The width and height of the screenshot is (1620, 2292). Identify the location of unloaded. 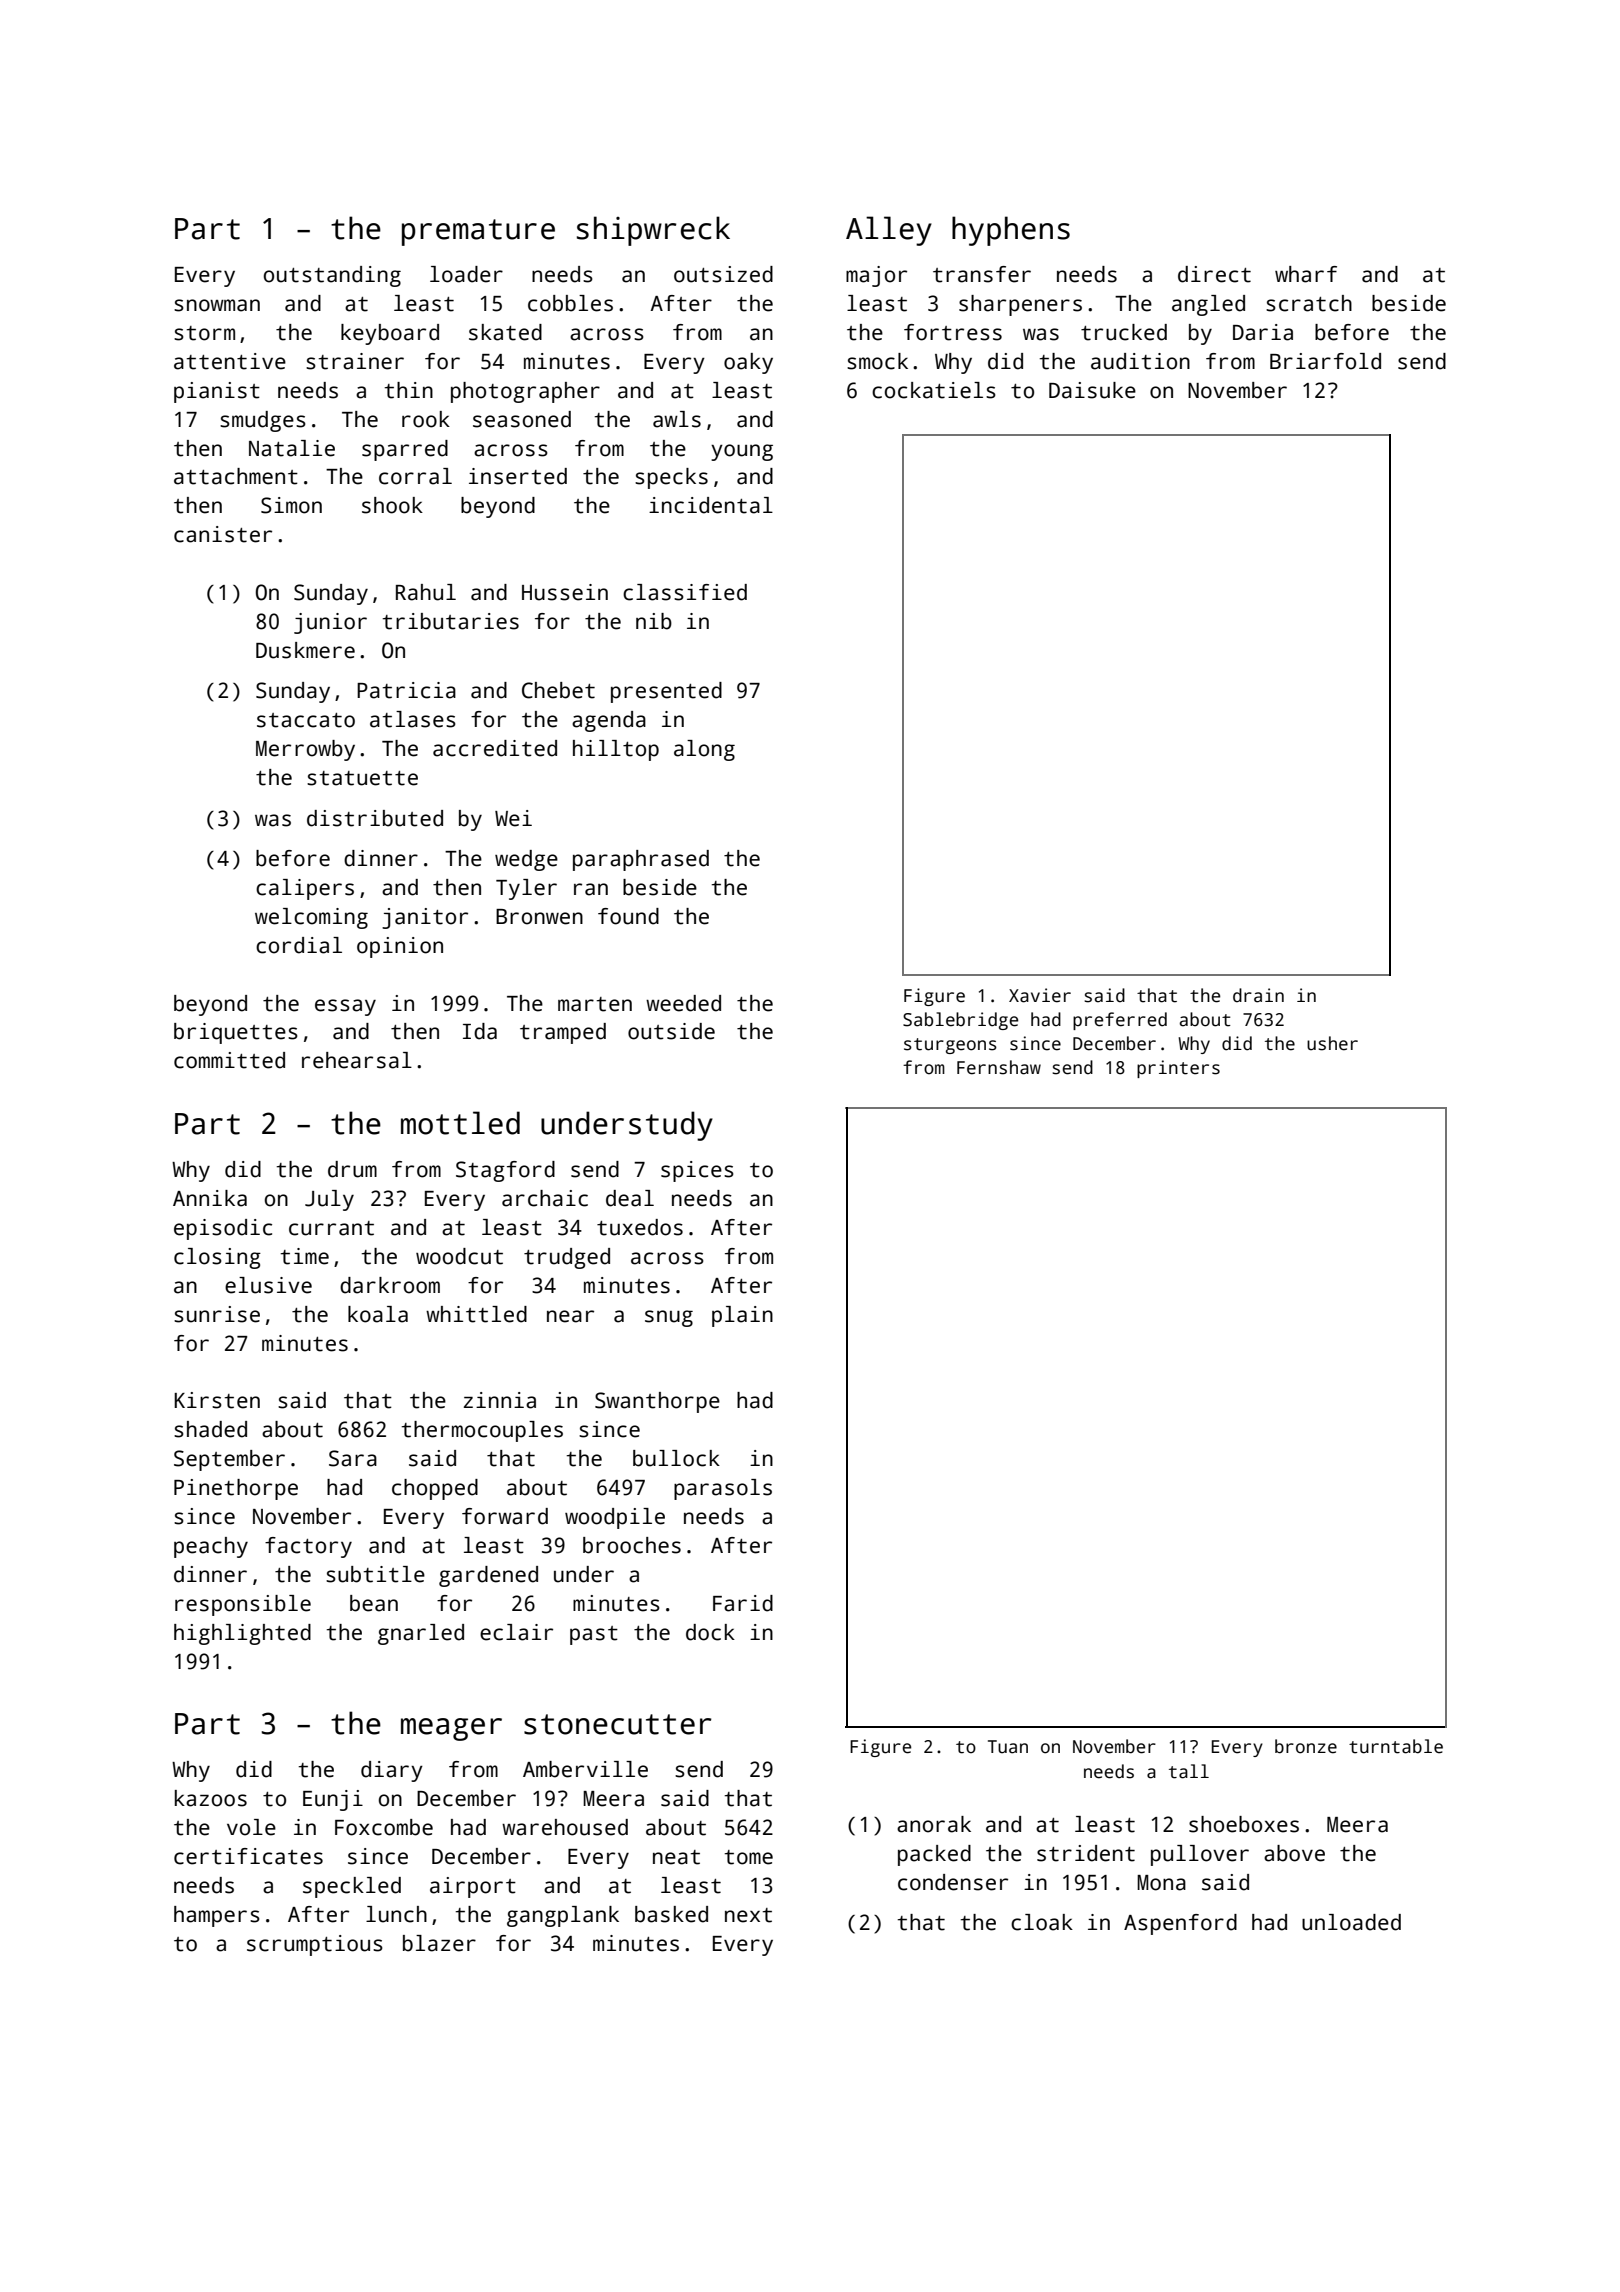
(1351, 1922).
